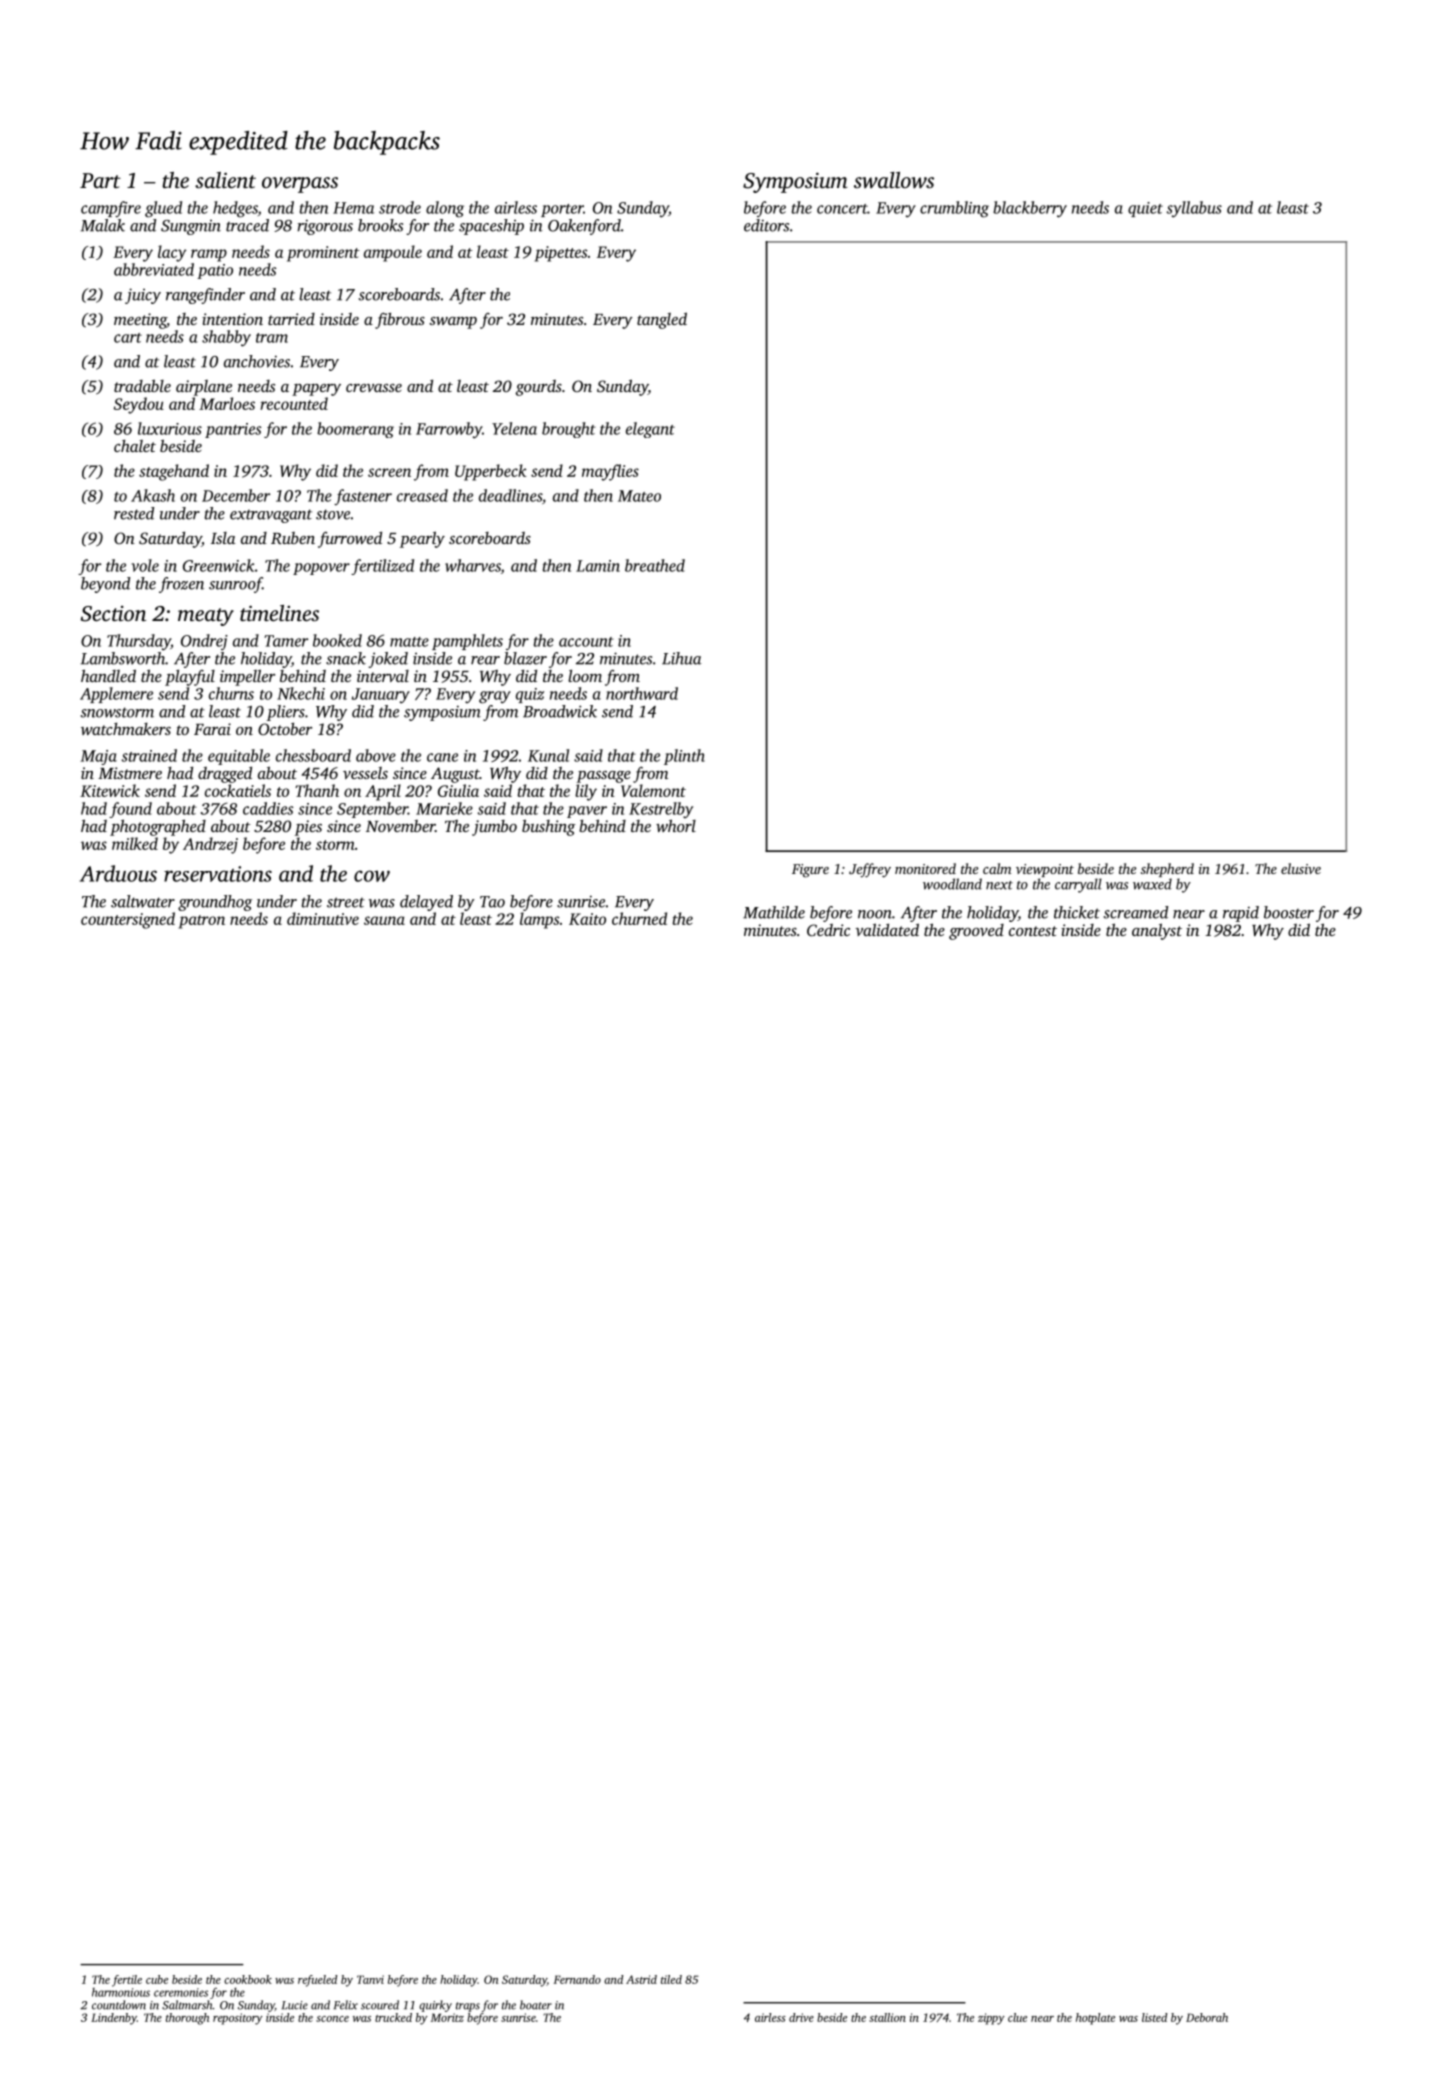 The width and height of the document is (1450, 2100). I want to click on frozen, so click(181, 585).
